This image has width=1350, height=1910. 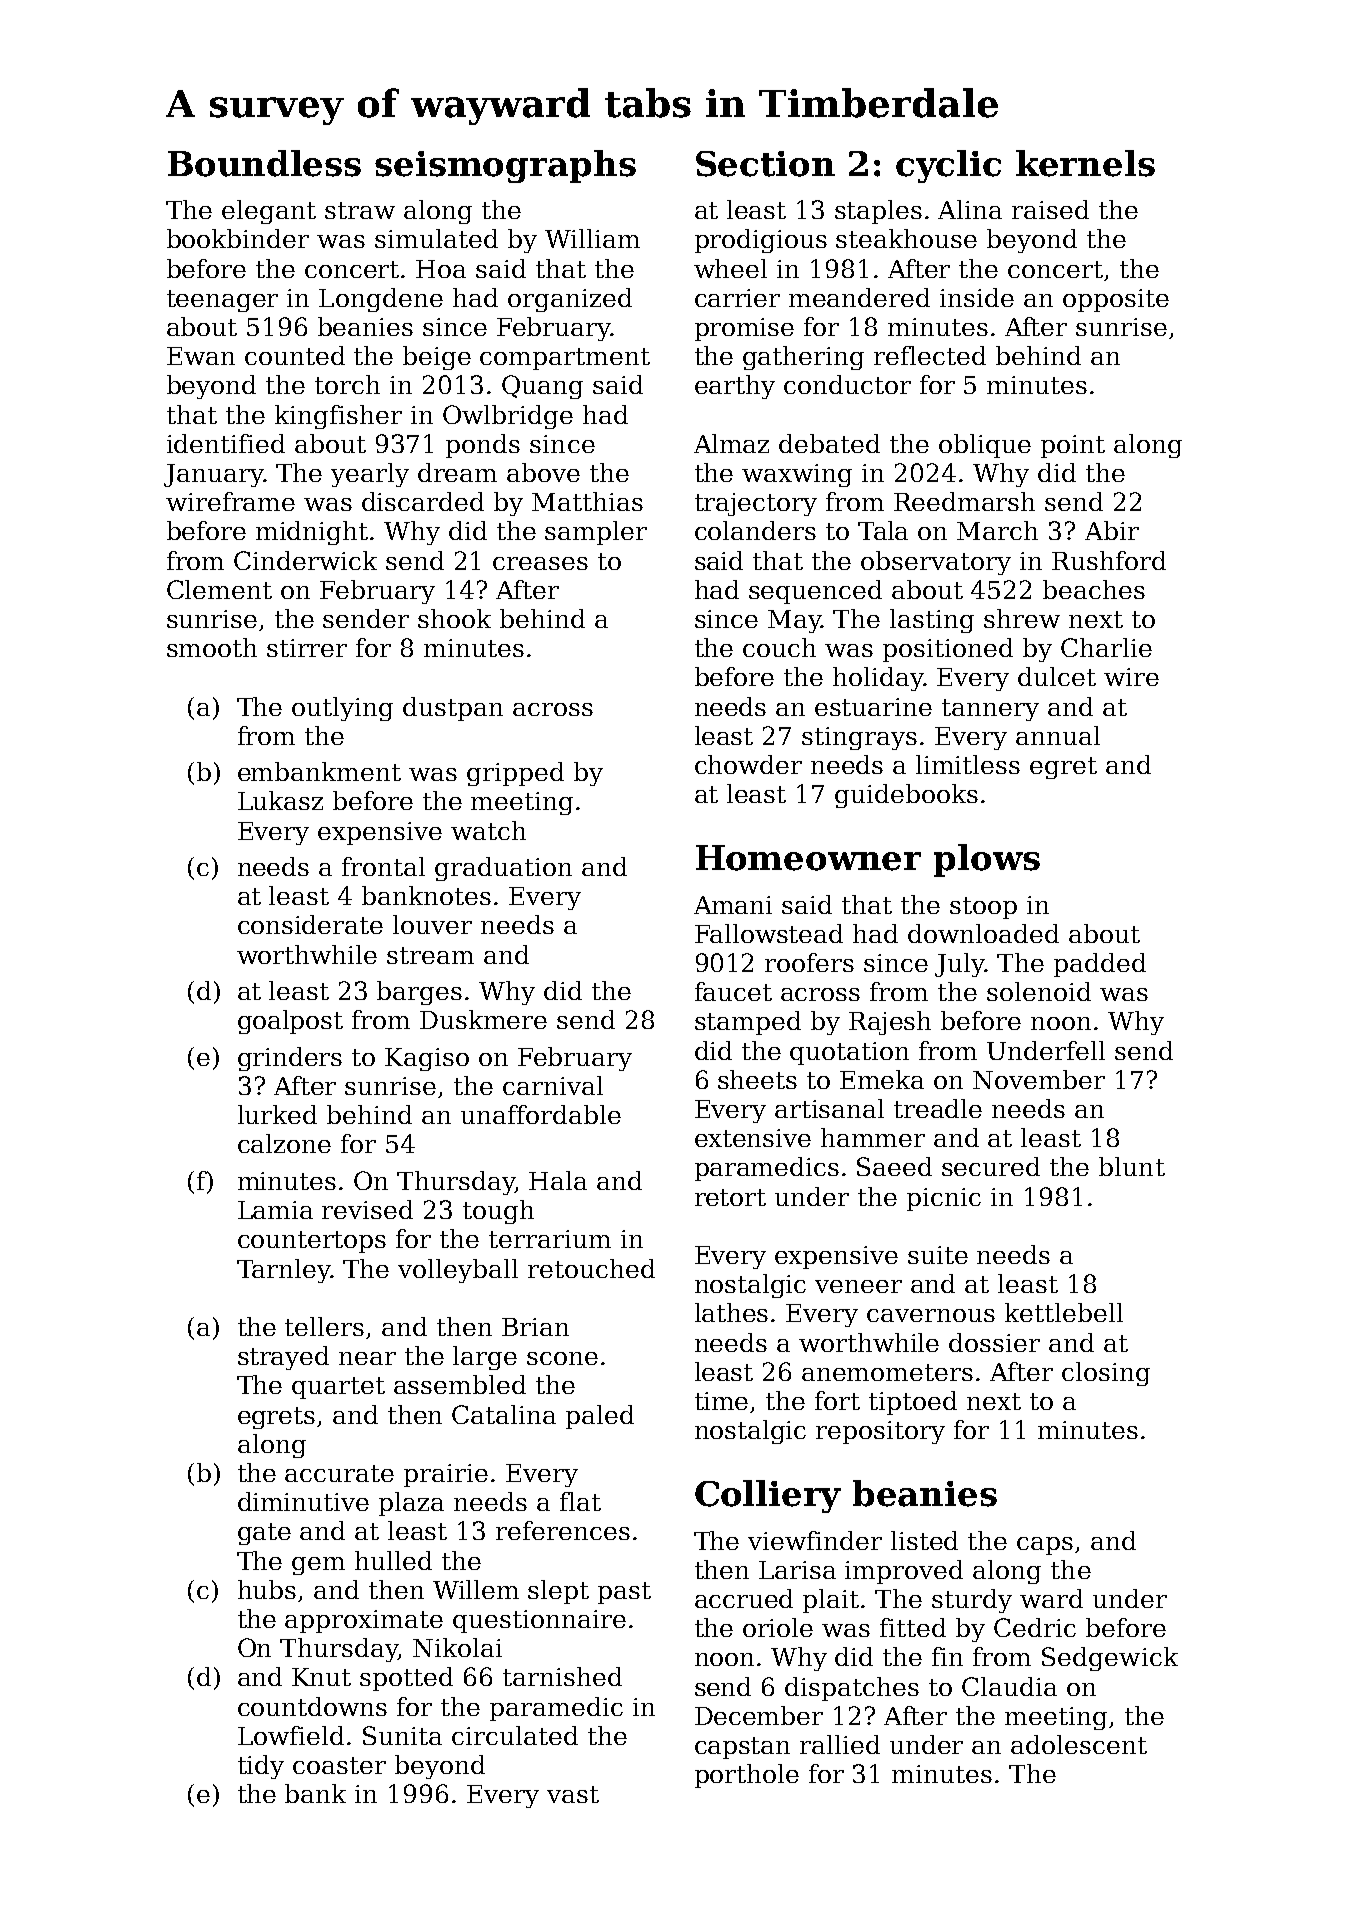 I want to click on adolescent, so click(x=1079, y=1744).
